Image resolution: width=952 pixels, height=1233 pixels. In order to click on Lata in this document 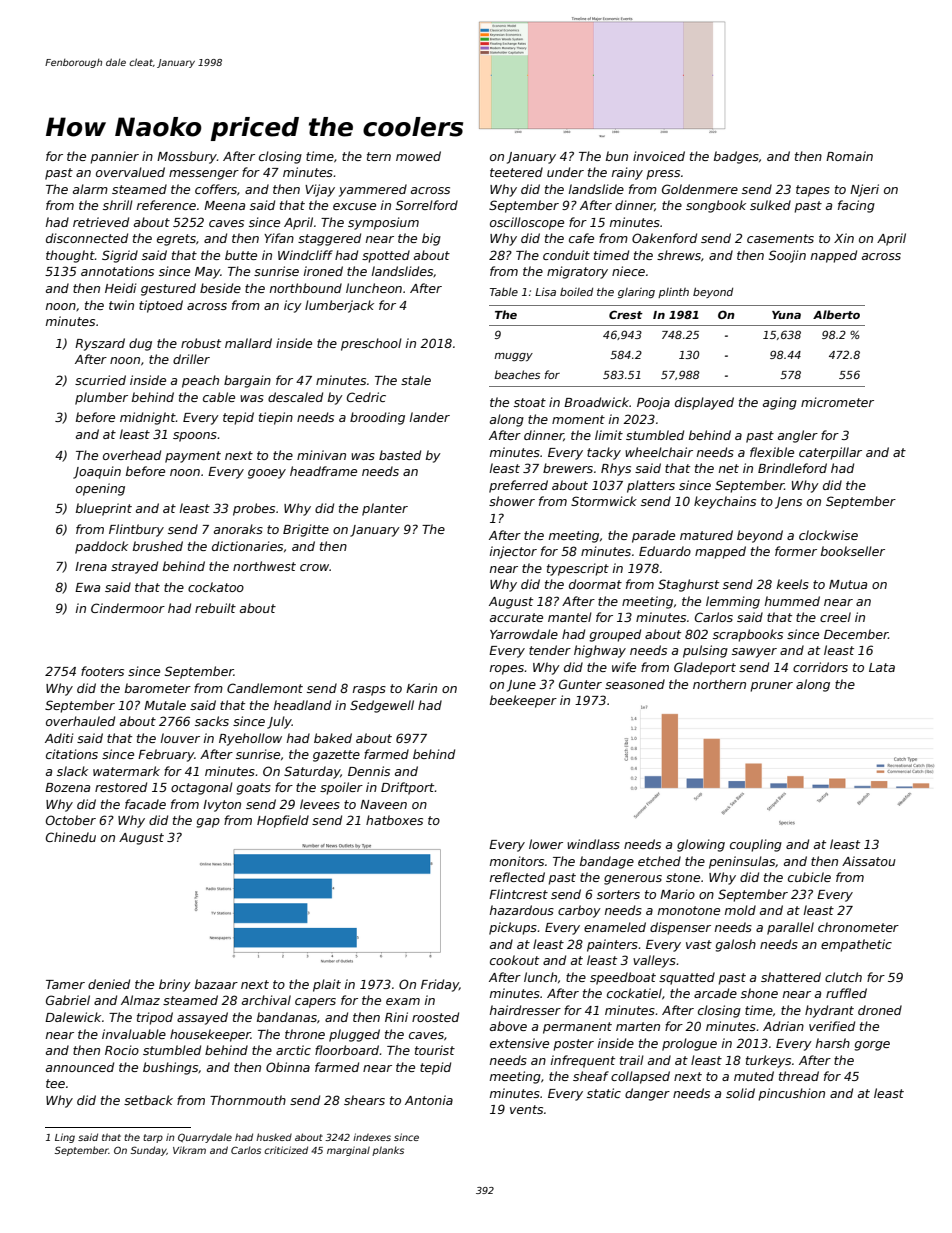, I will do `click(882, 667)`.
